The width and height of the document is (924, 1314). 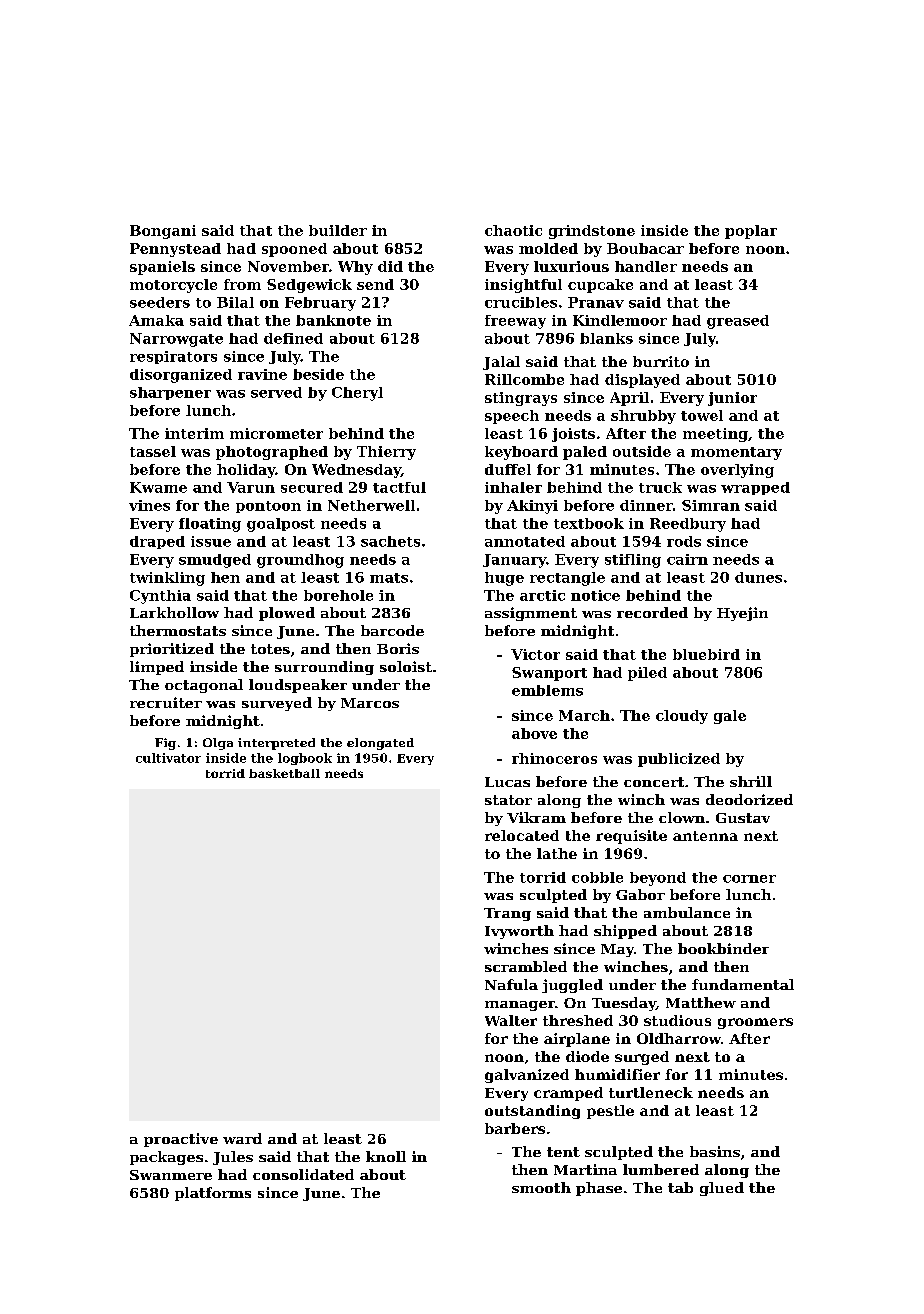 What do you see at coordinates (166, 702) in the document?
I see `recruiter` at bounding box center [166, 702].
